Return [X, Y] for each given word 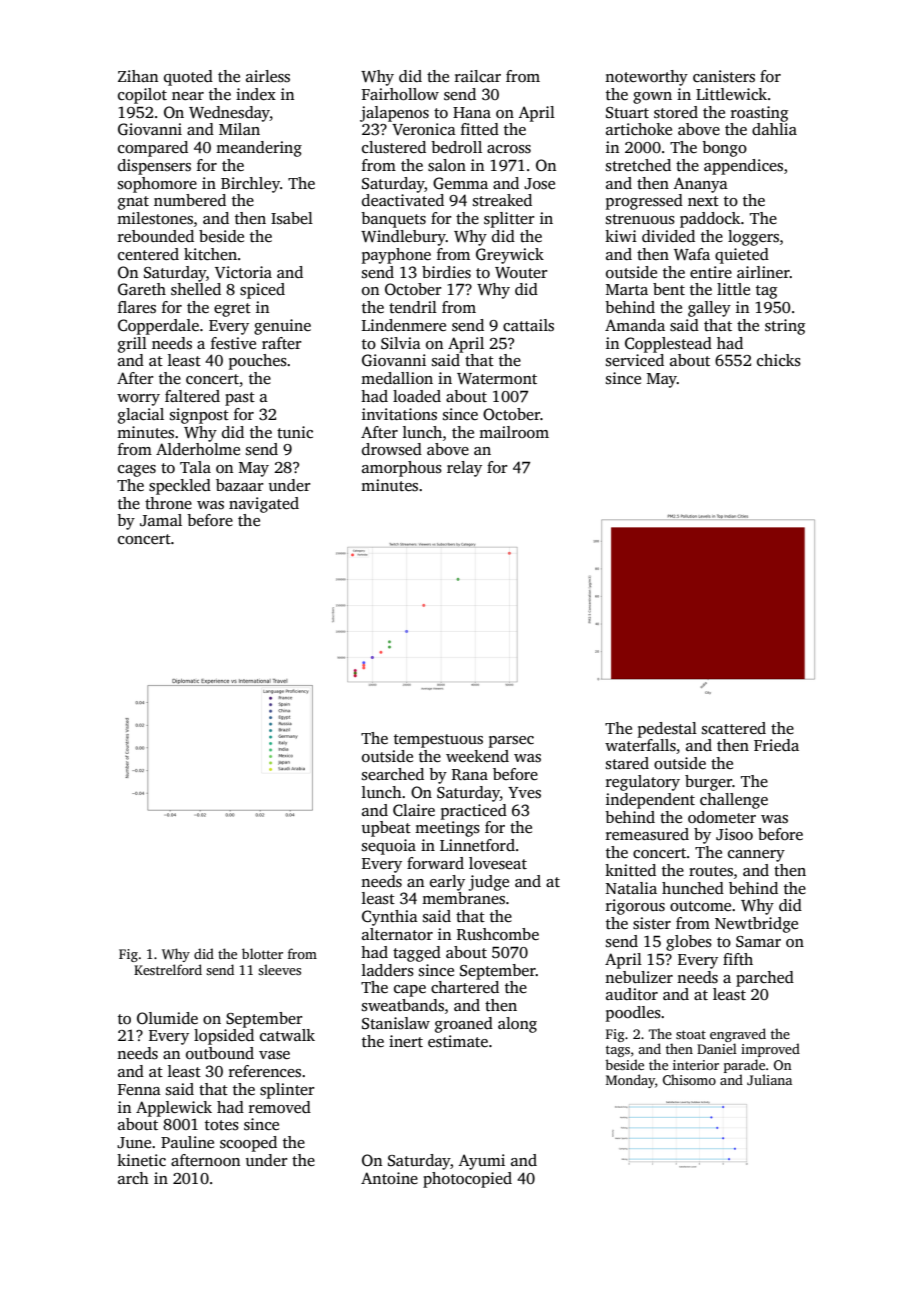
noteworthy [646, 78]
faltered [192, 396]
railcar [478, 76]
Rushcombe [498, 934]
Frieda [776, 745]
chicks [779, 360]
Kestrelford [168, 969]
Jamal [161, 520]
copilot [142, 96]
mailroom [514, 432]
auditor [632, 994]
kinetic [141, 1160]
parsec [511, 742]
